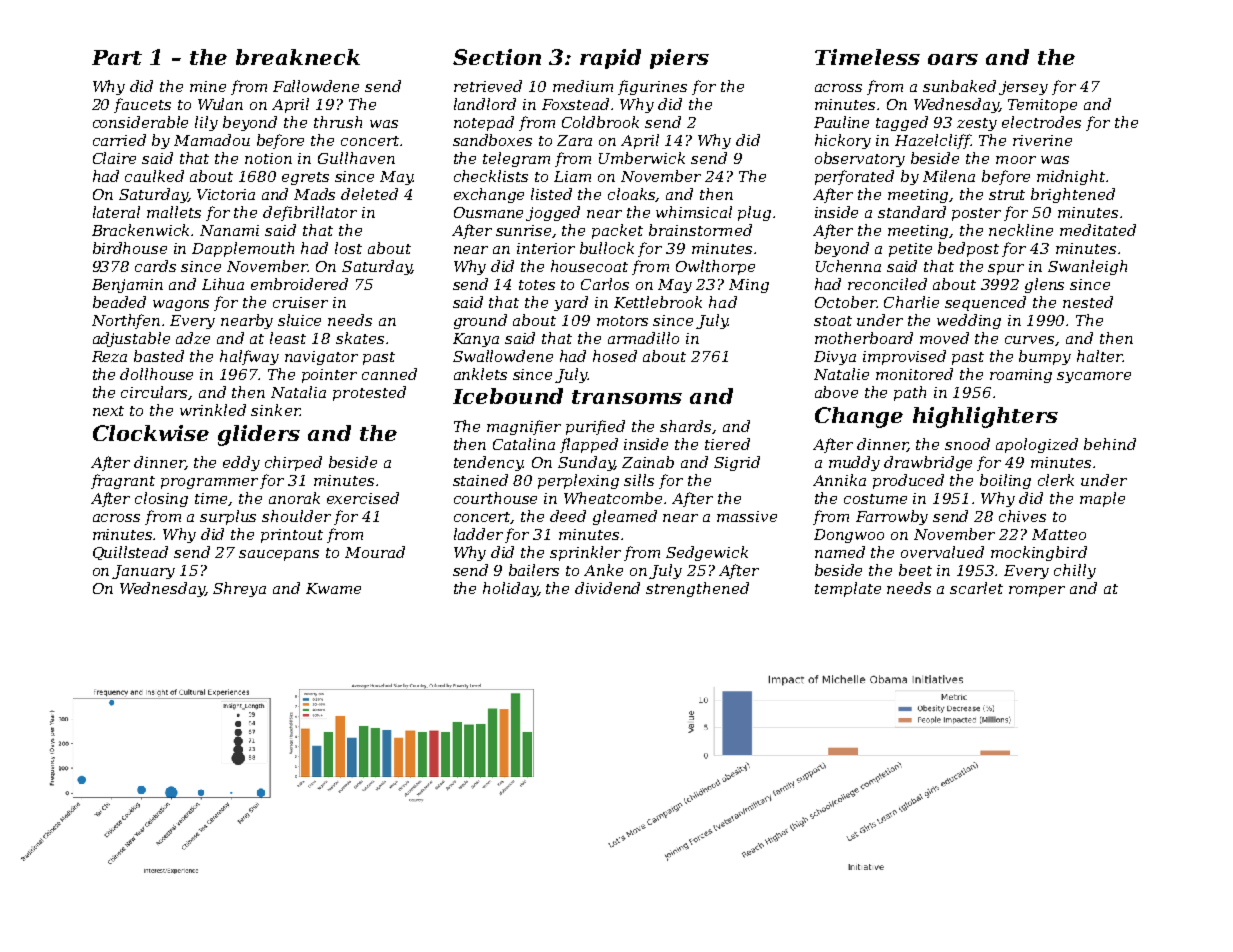  Describe the element at coordinates (679, 59) in the image. I see `piers` at that location.
